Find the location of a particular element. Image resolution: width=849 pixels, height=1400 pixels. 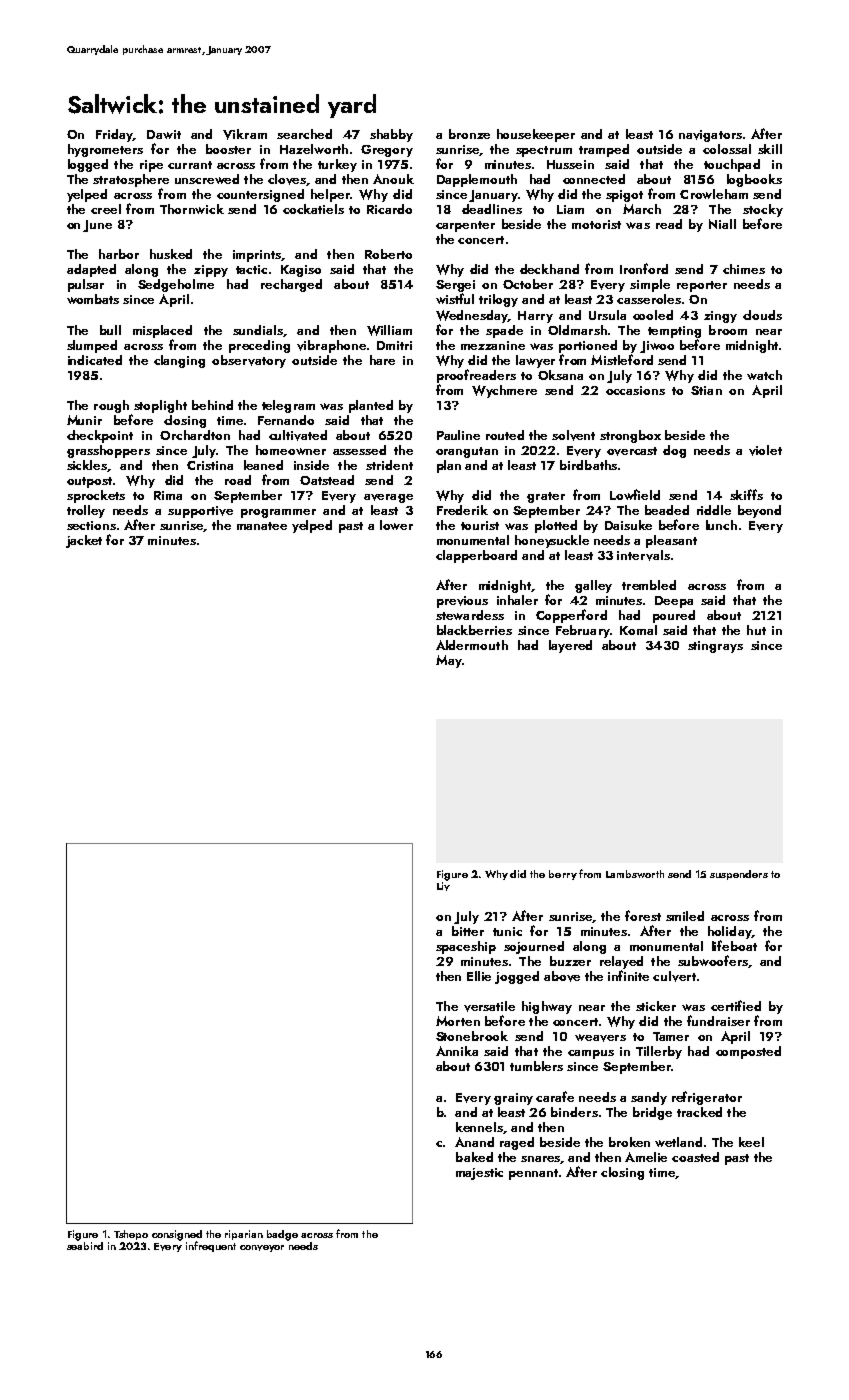

jacket is located at coordinates (84, 541).
